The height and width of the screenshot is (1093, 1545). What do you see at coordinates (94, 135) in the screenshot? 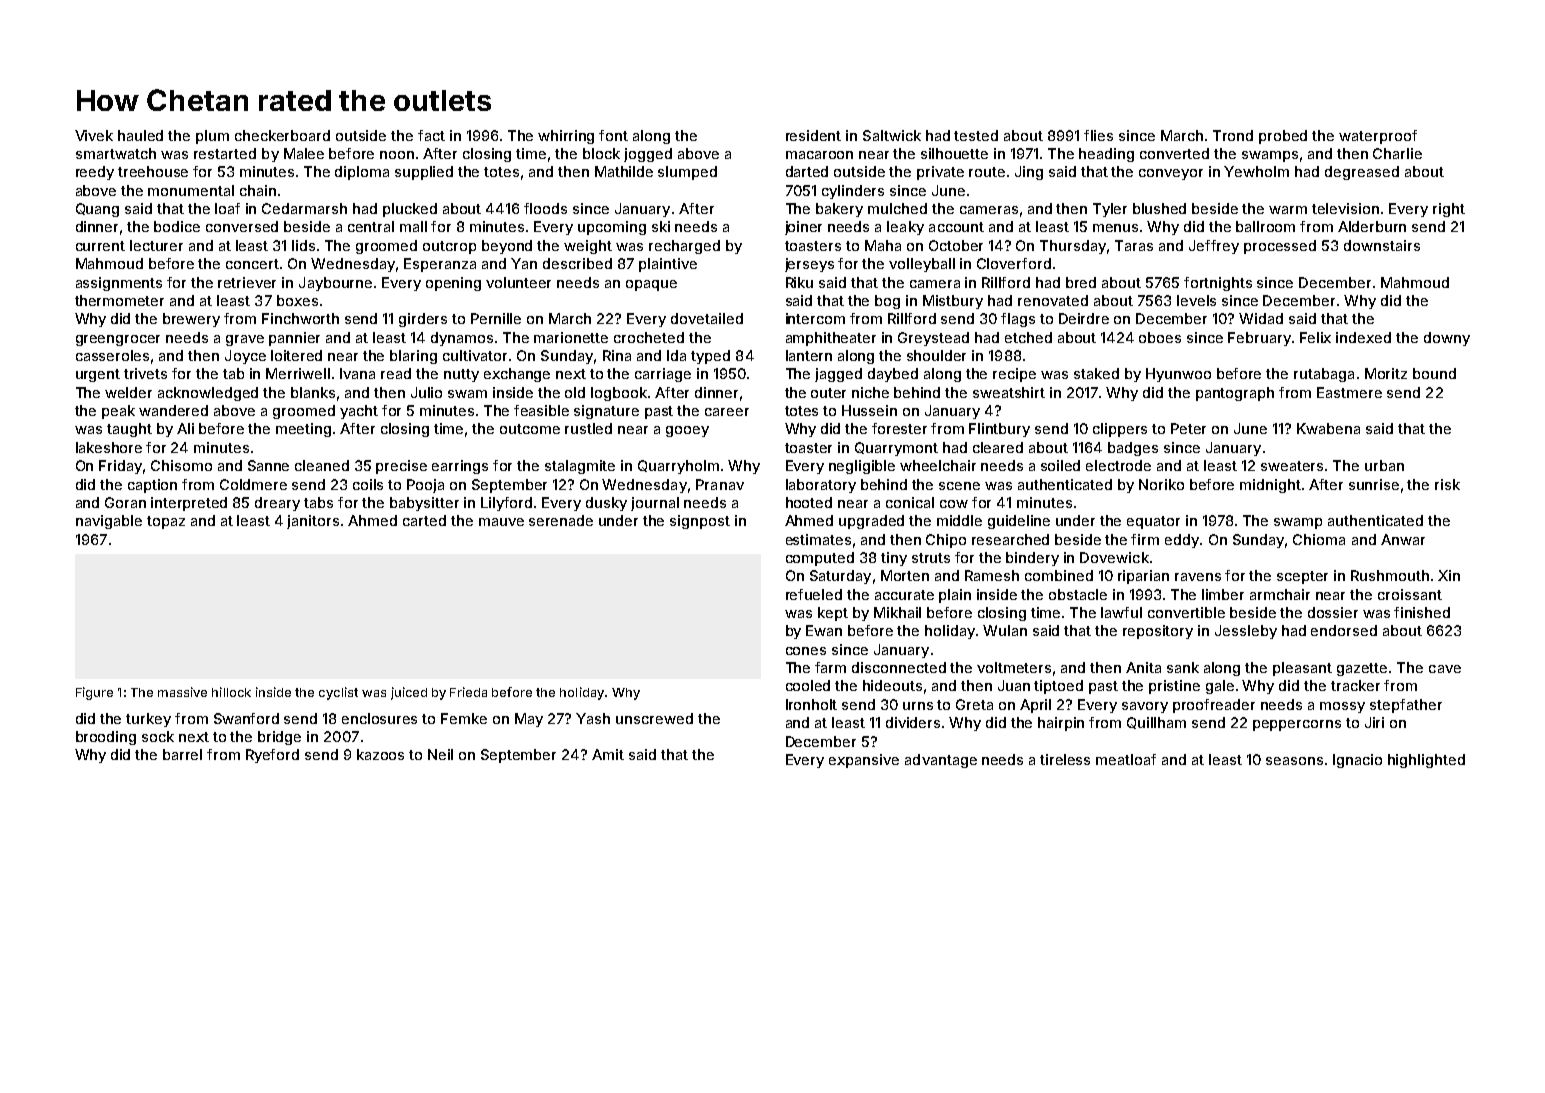
I see `Vivek` at bounding box center [94, 135].
